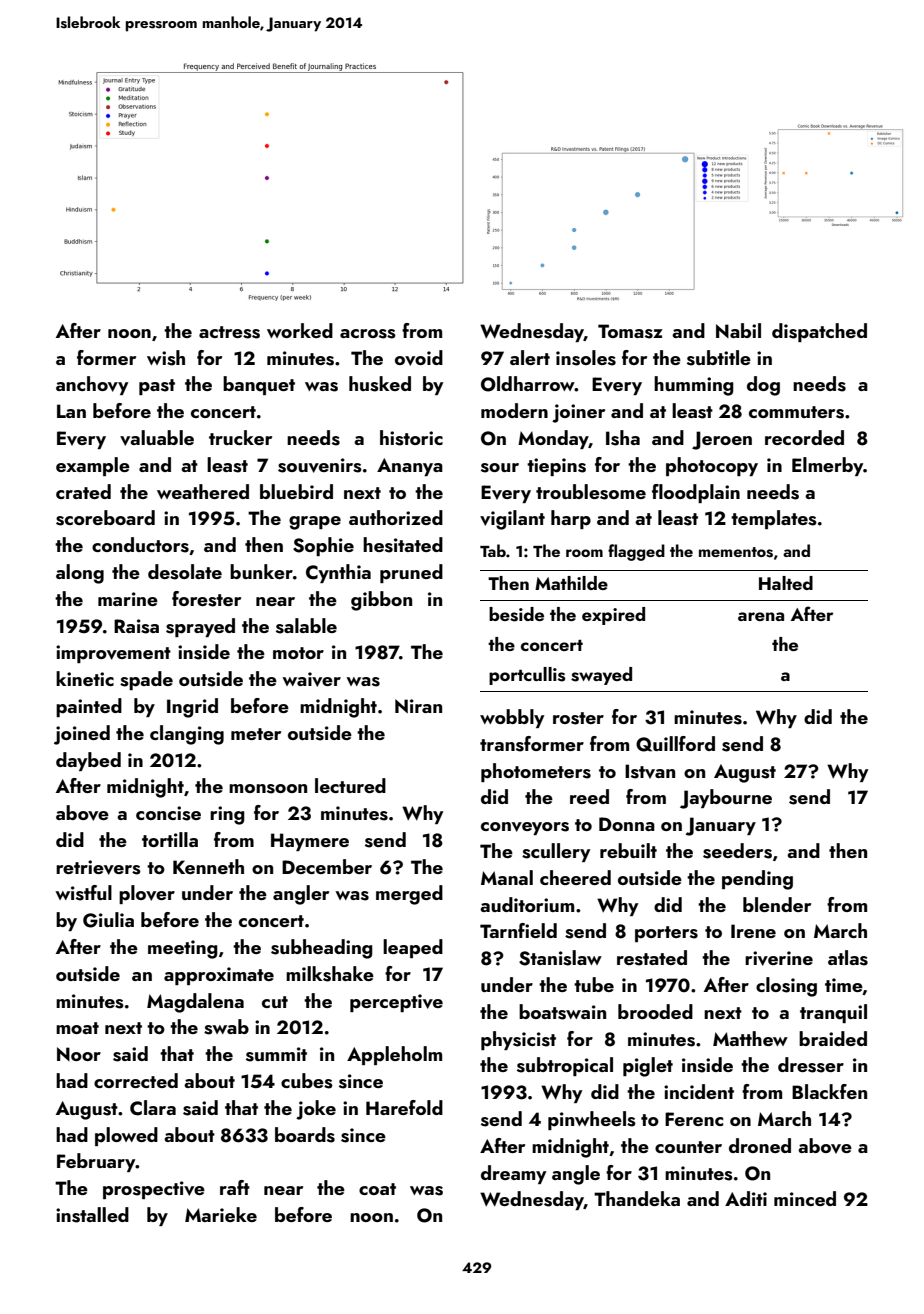 The width and height of the screenshot is (924, 1314). What do you see at coordinates (694, 386) in the screenshot?
I see `humming` at bounding box center [694, 386].
